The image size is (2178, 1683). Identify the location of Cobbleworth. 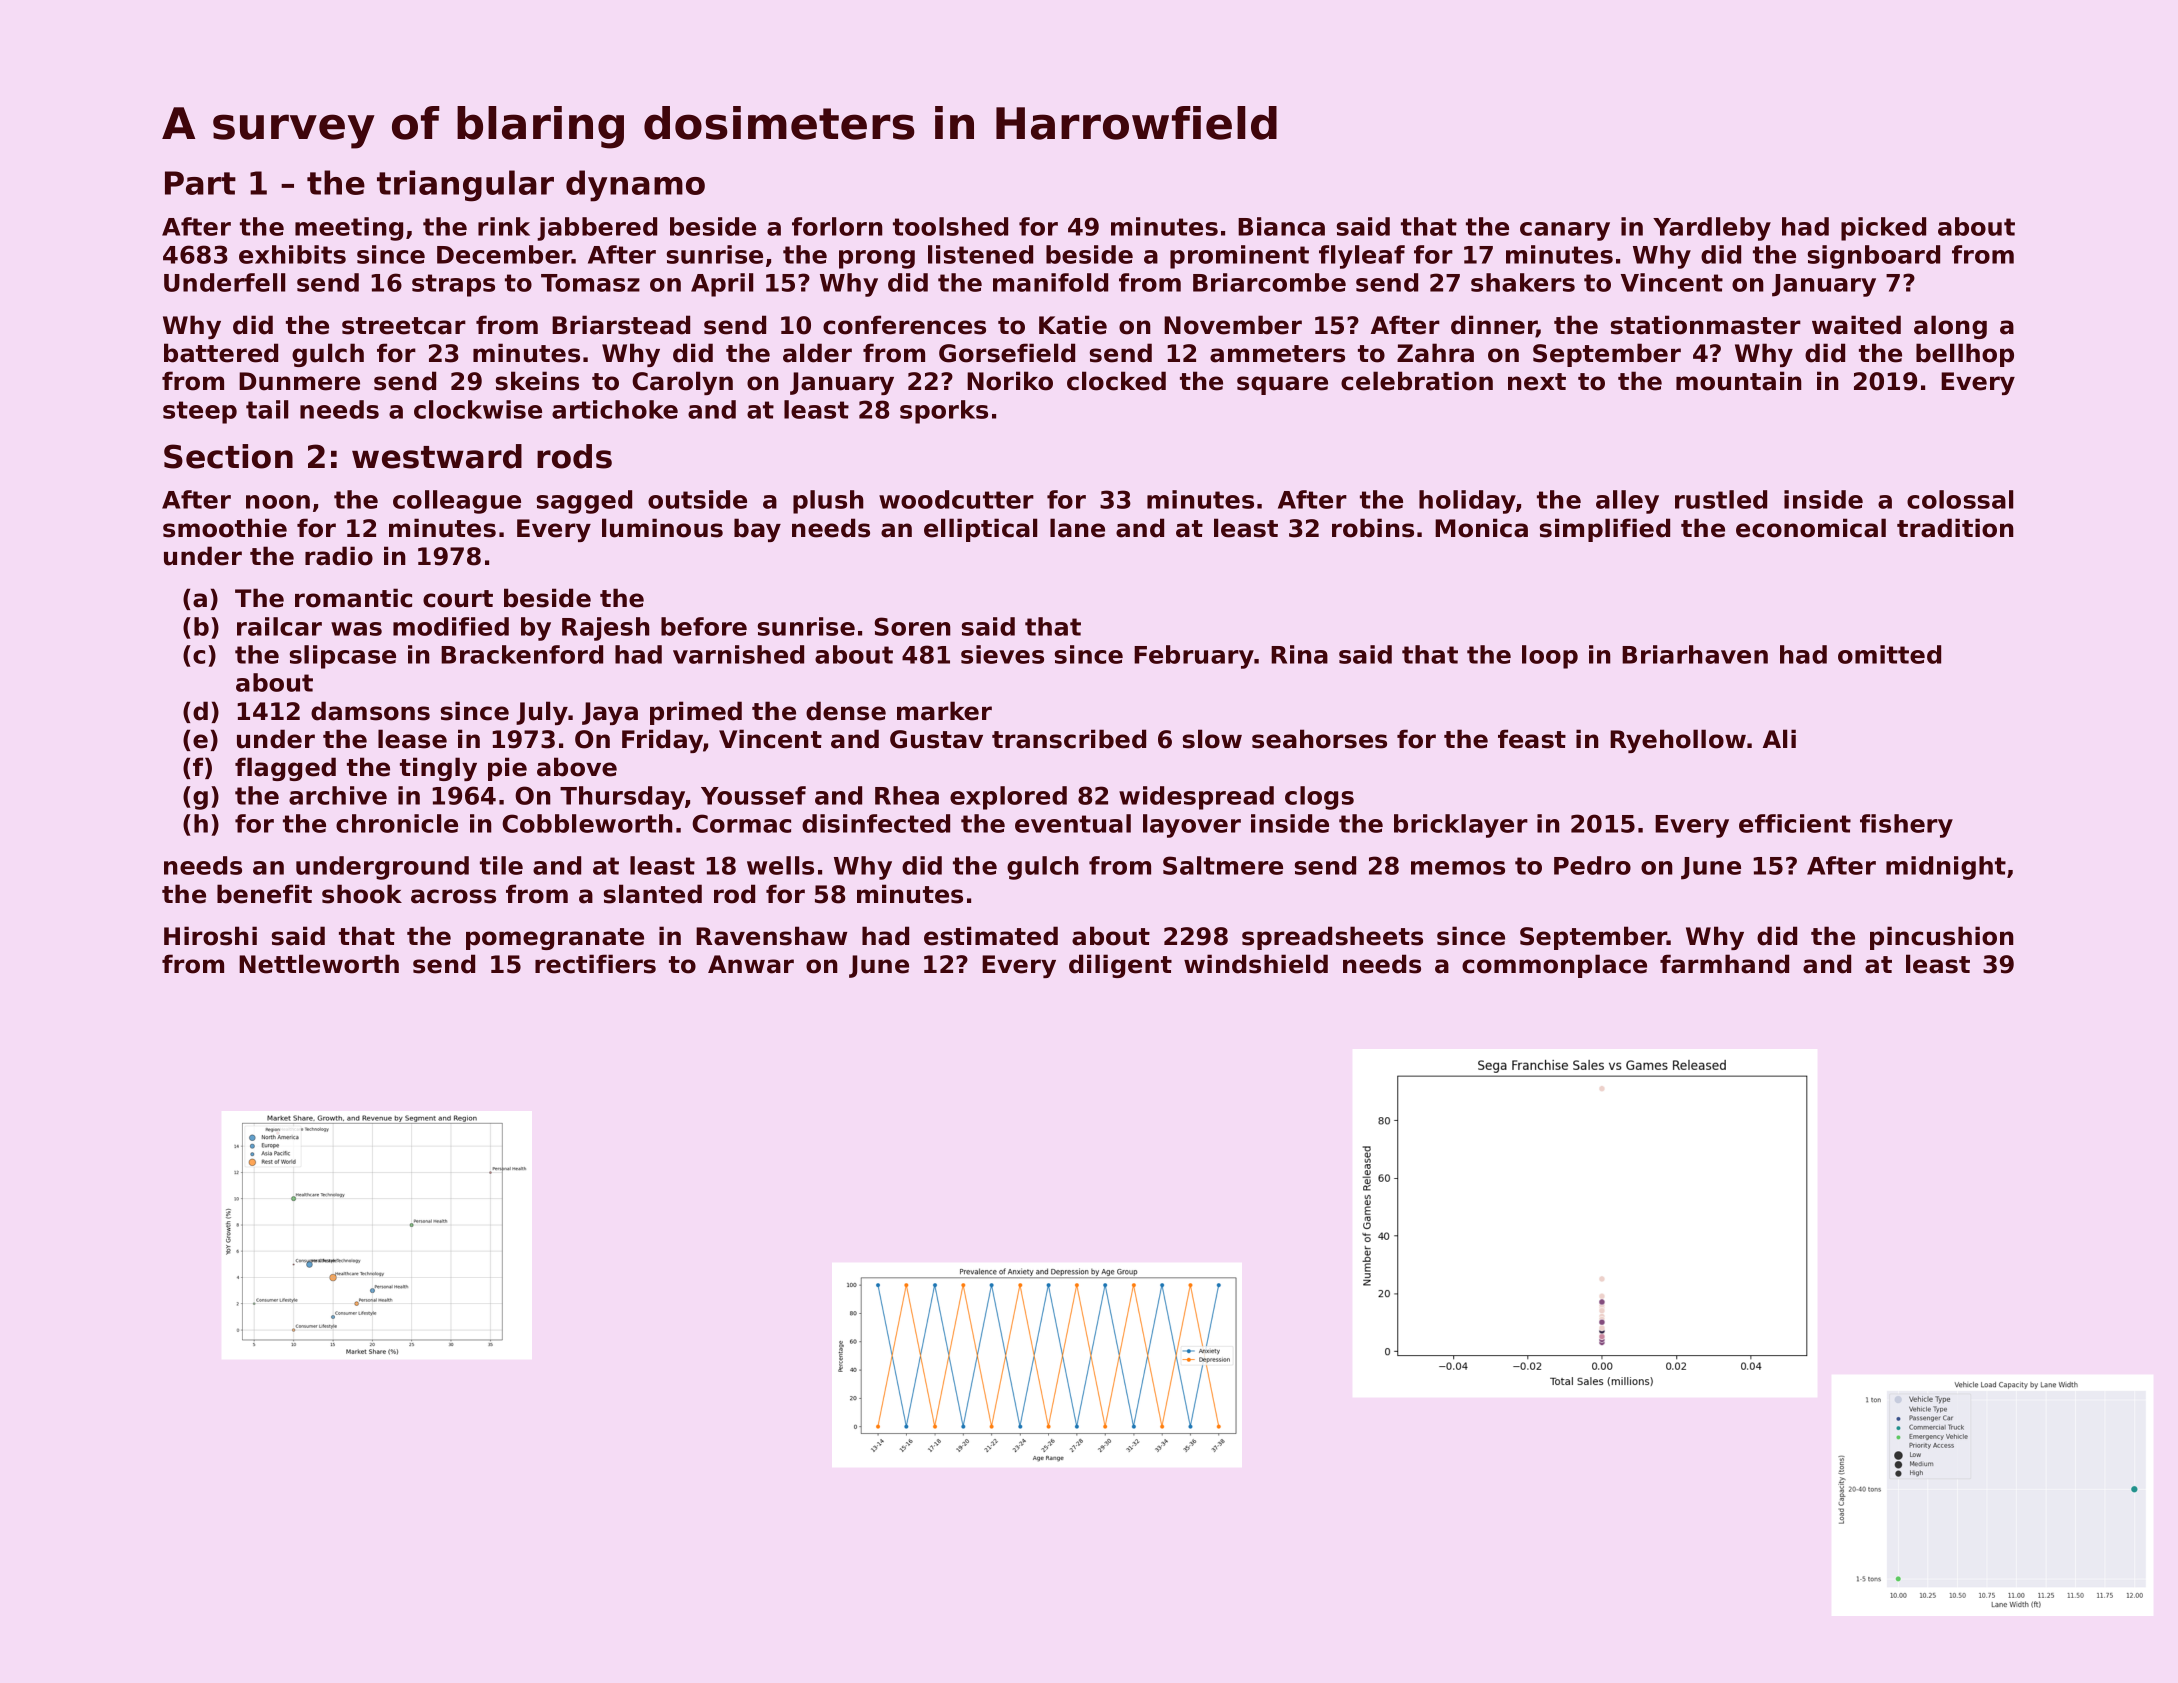
(587, 823).
